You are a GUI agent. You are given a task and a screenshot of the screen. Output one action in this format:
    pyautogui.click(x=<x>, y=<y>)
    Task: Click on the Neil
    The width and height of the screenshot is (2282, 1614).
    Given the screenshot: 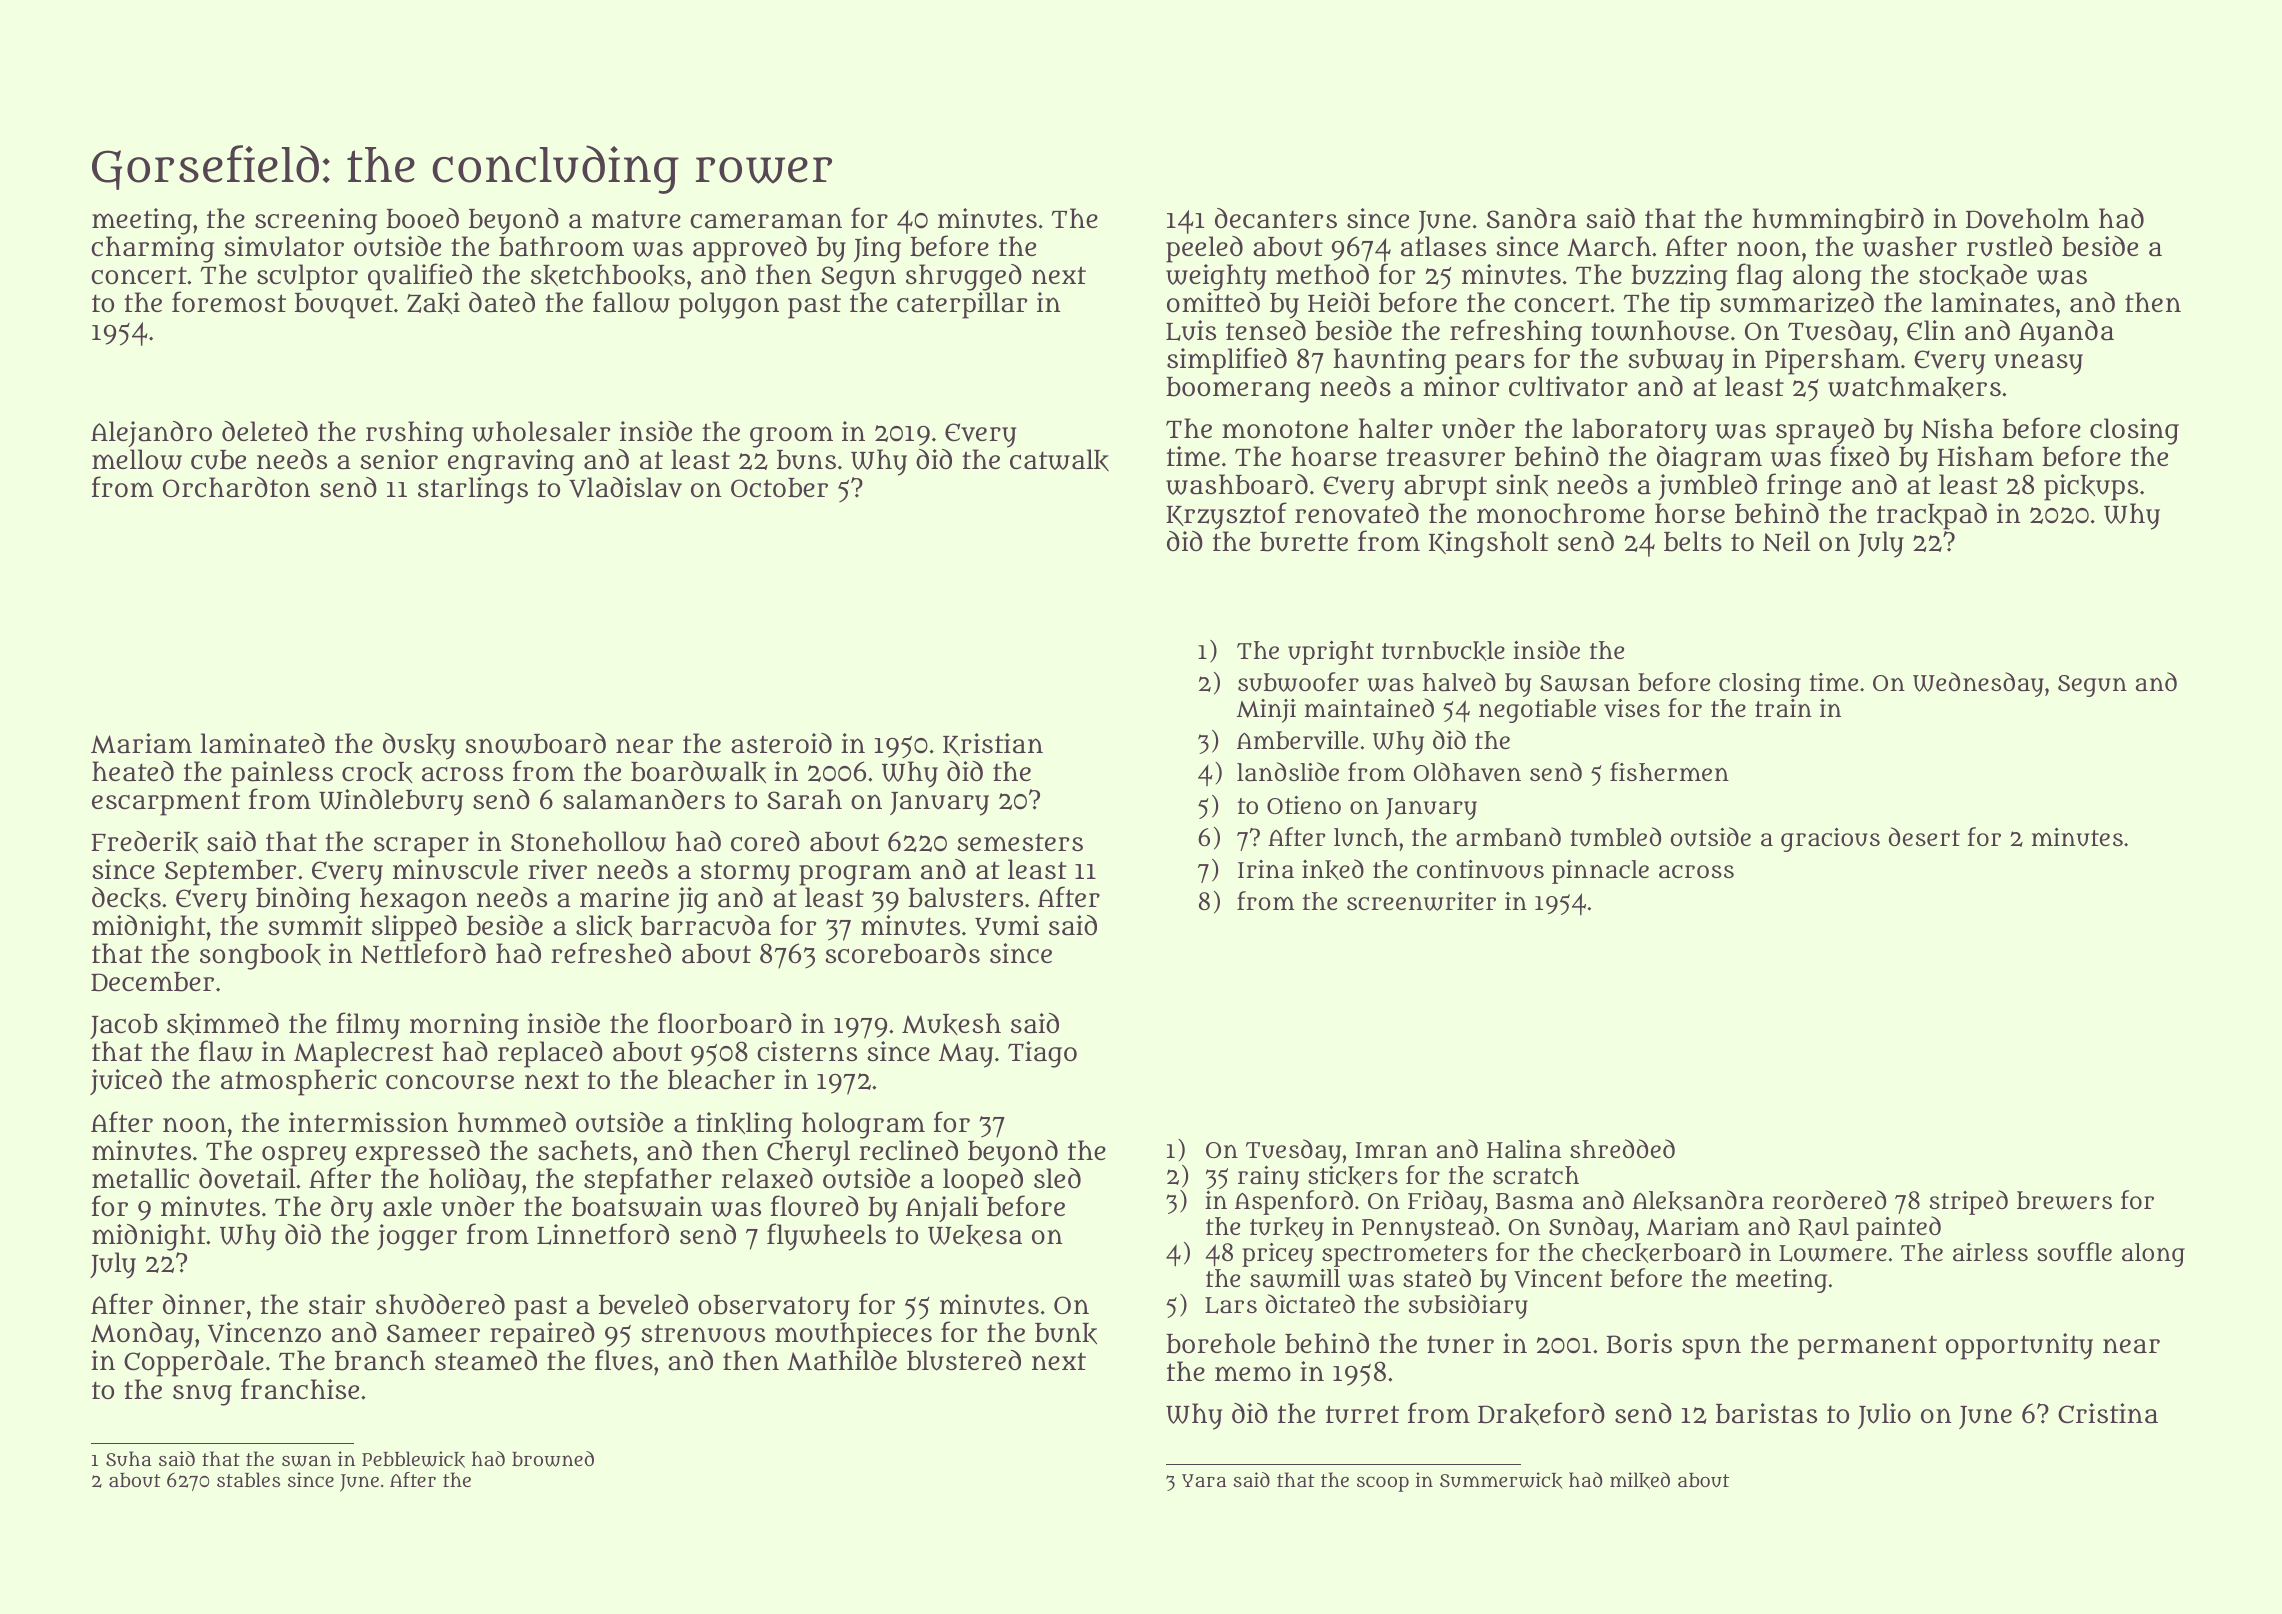 What is the action you would take?
    pyautogui.click(x=1786, y=541)
